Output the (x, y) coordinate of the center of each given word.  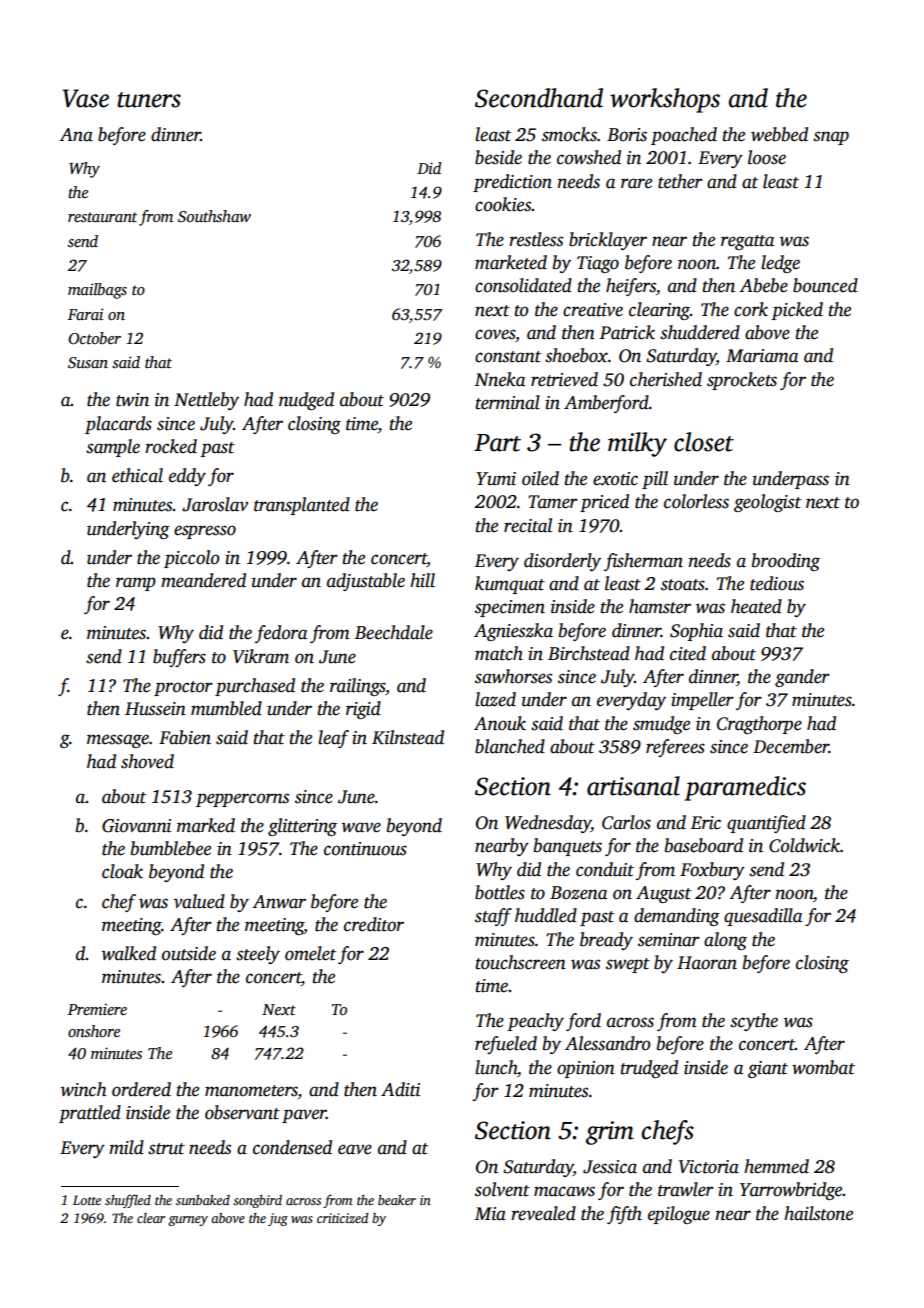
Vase (86, 98)
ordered (141, 1089)
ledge (780, 264)
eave (355, 1149)
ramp (136, 584)
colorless (696, 501)
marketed (511, 262)
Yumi (496, 479)
